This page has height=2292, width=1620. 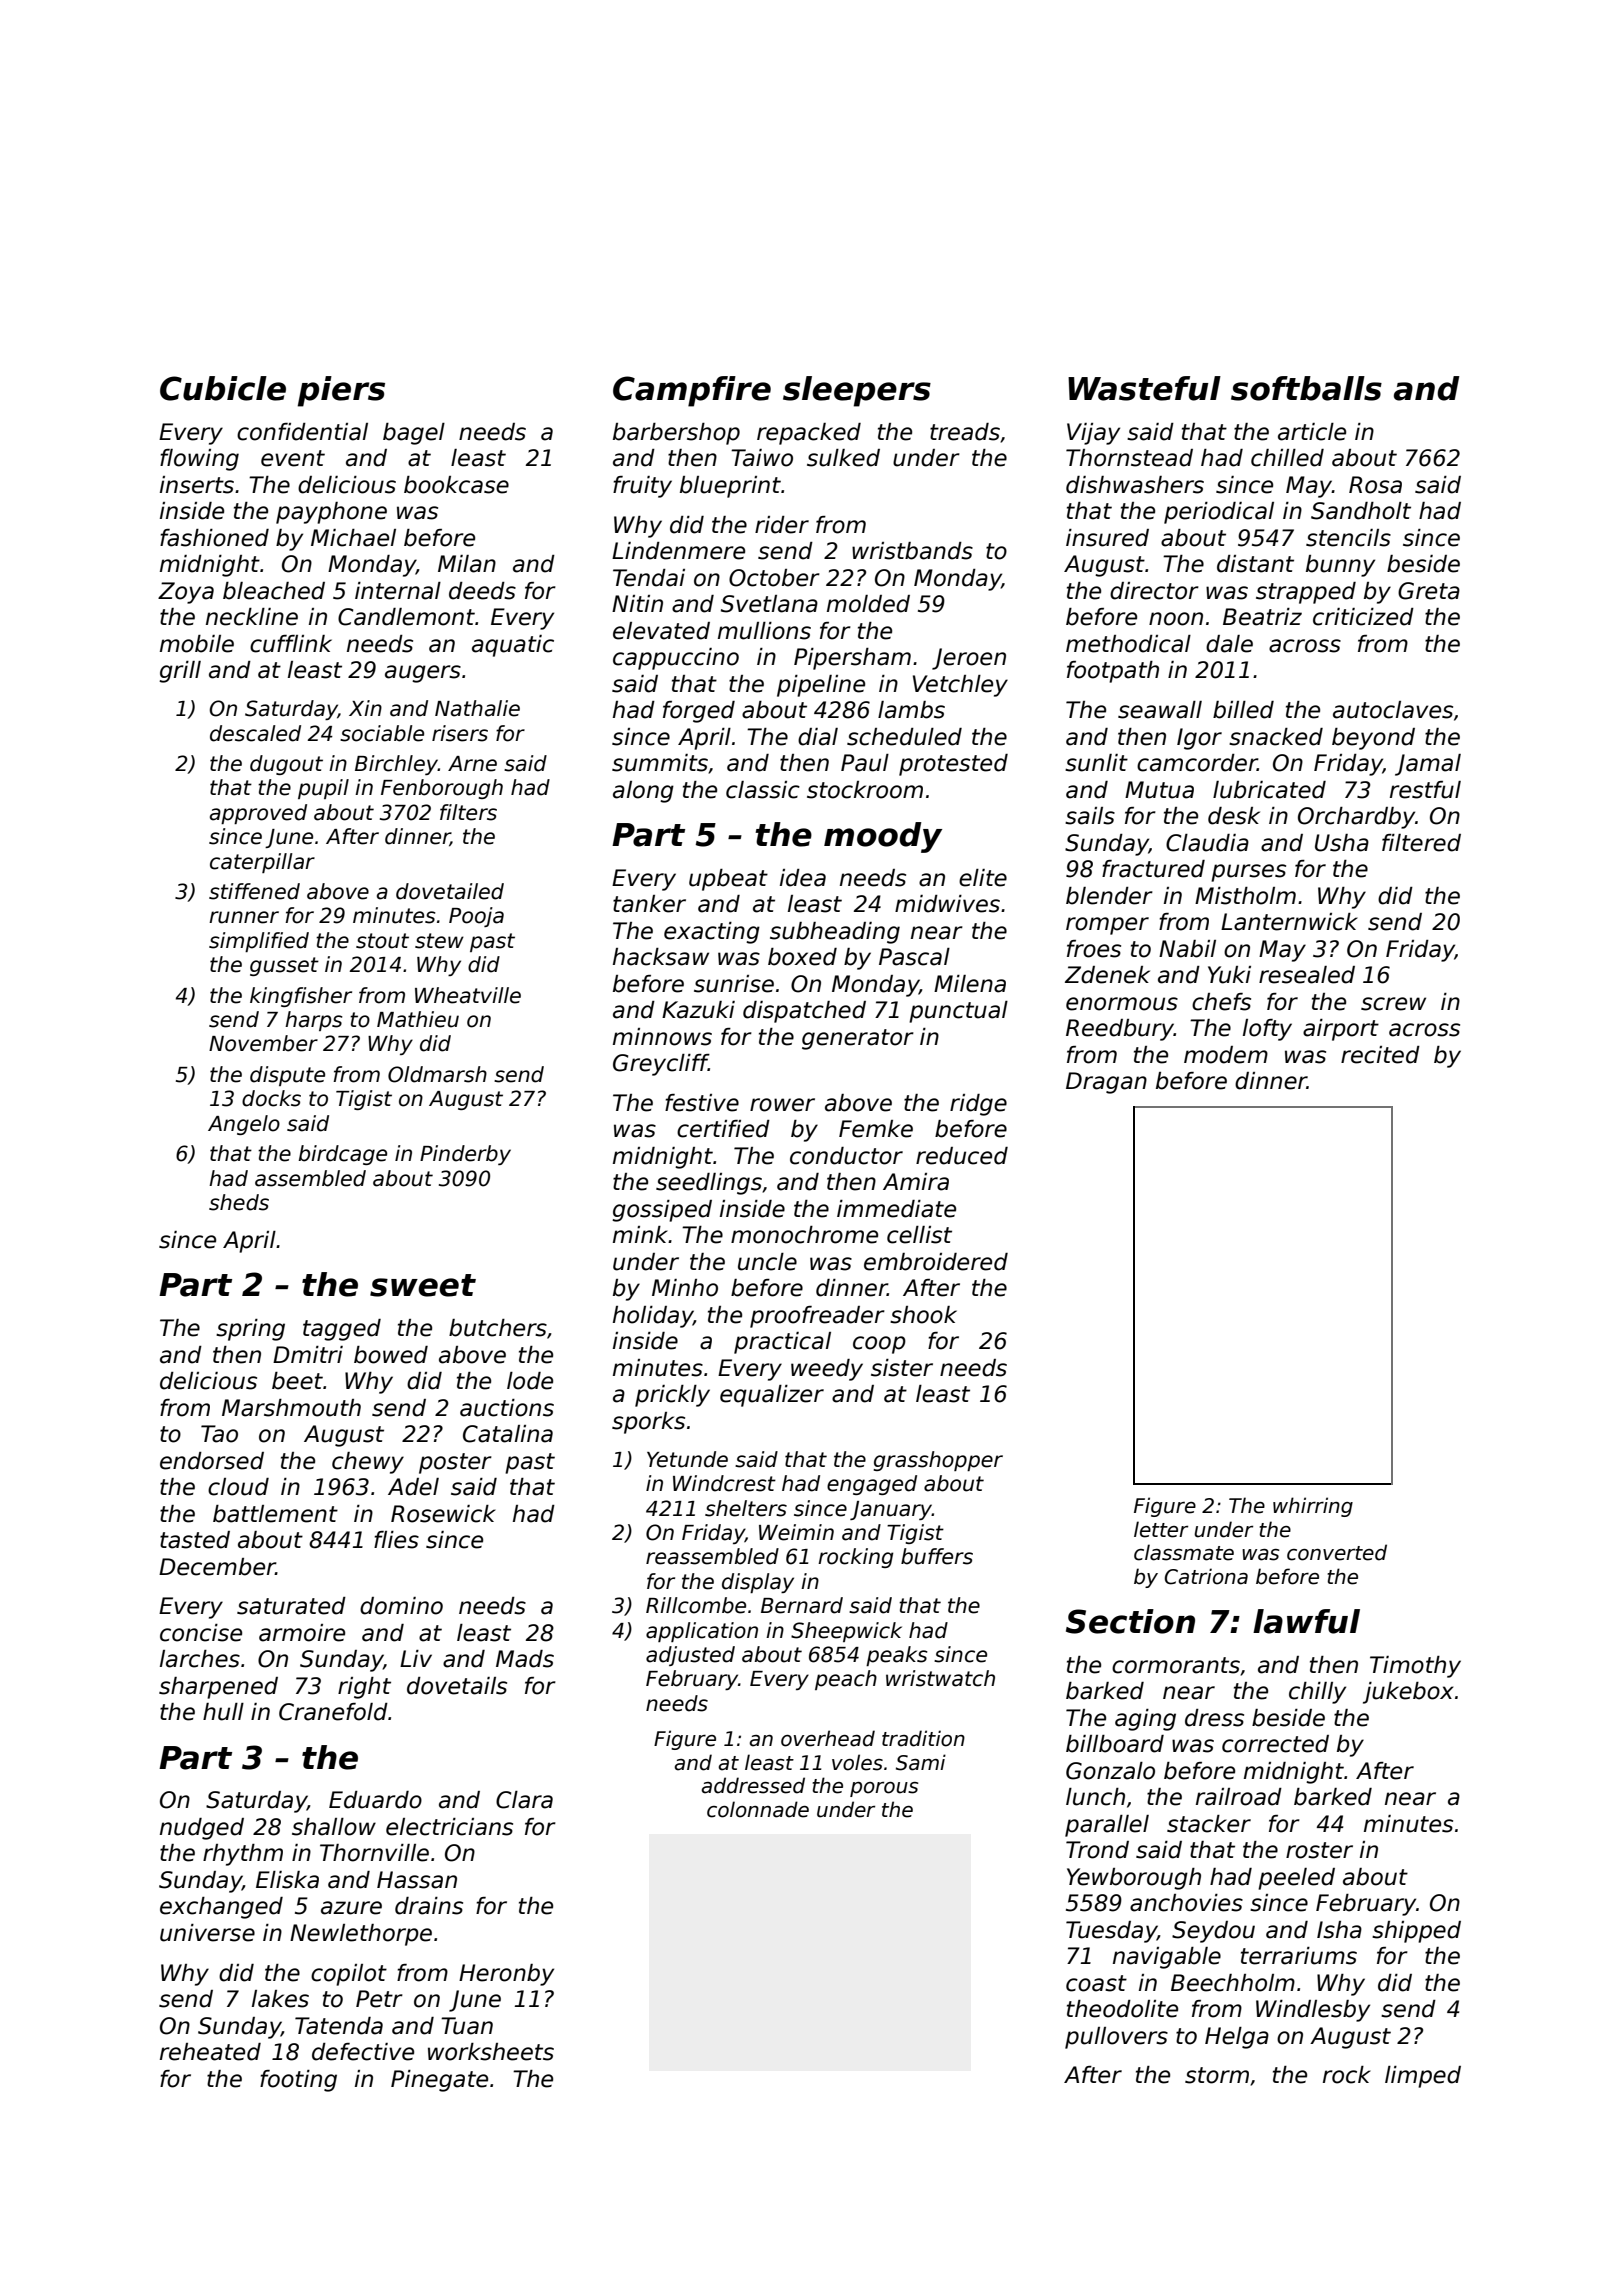 I want to click on limped, so click(x=1423, y=2077).
